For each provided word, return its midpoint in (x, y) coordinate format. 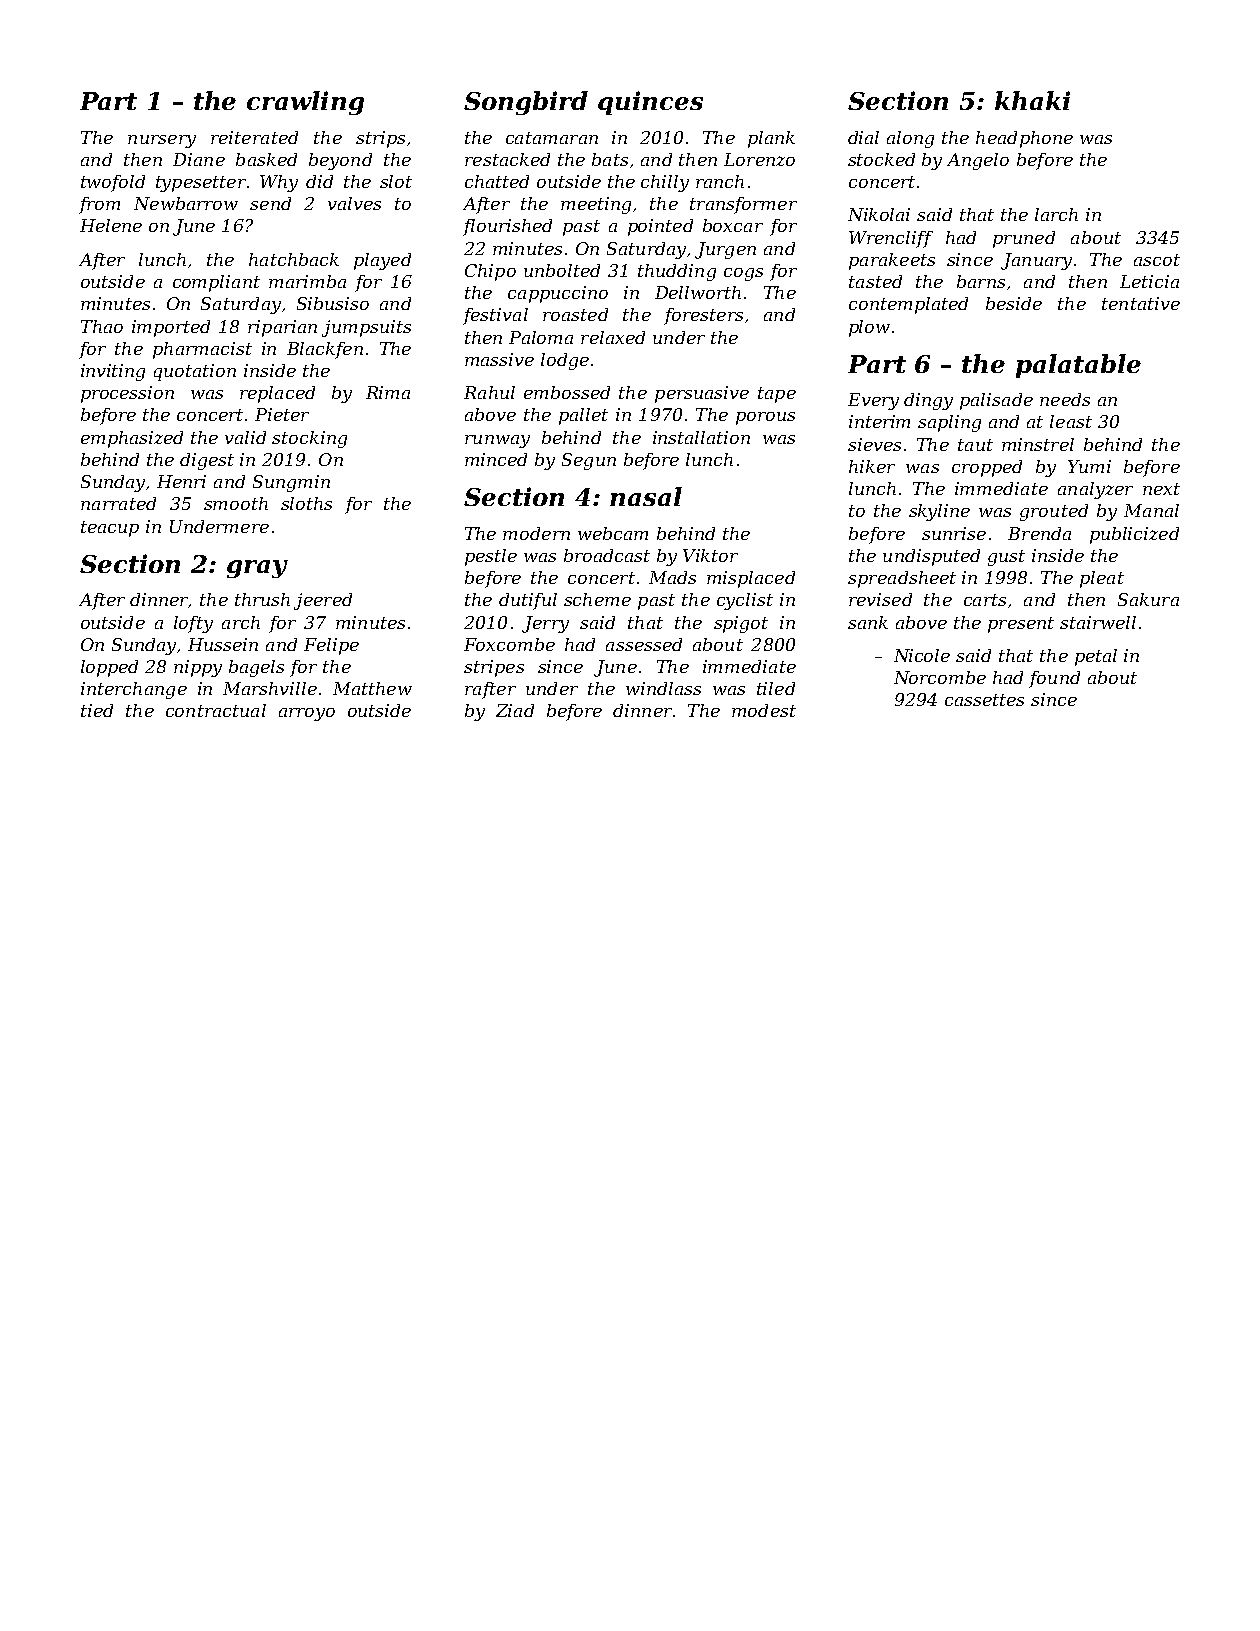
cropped (987, 468)
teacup (110, 529)
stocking (309, 439)
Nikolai (879, 214)
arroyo (307, 714)
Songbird (526, 103)
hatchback (294, 259)
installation (701, 437)
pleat (1102, 579)
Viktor (710, 555)
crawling (305, 103)
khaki (1032, 100)
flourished (507, 227)
